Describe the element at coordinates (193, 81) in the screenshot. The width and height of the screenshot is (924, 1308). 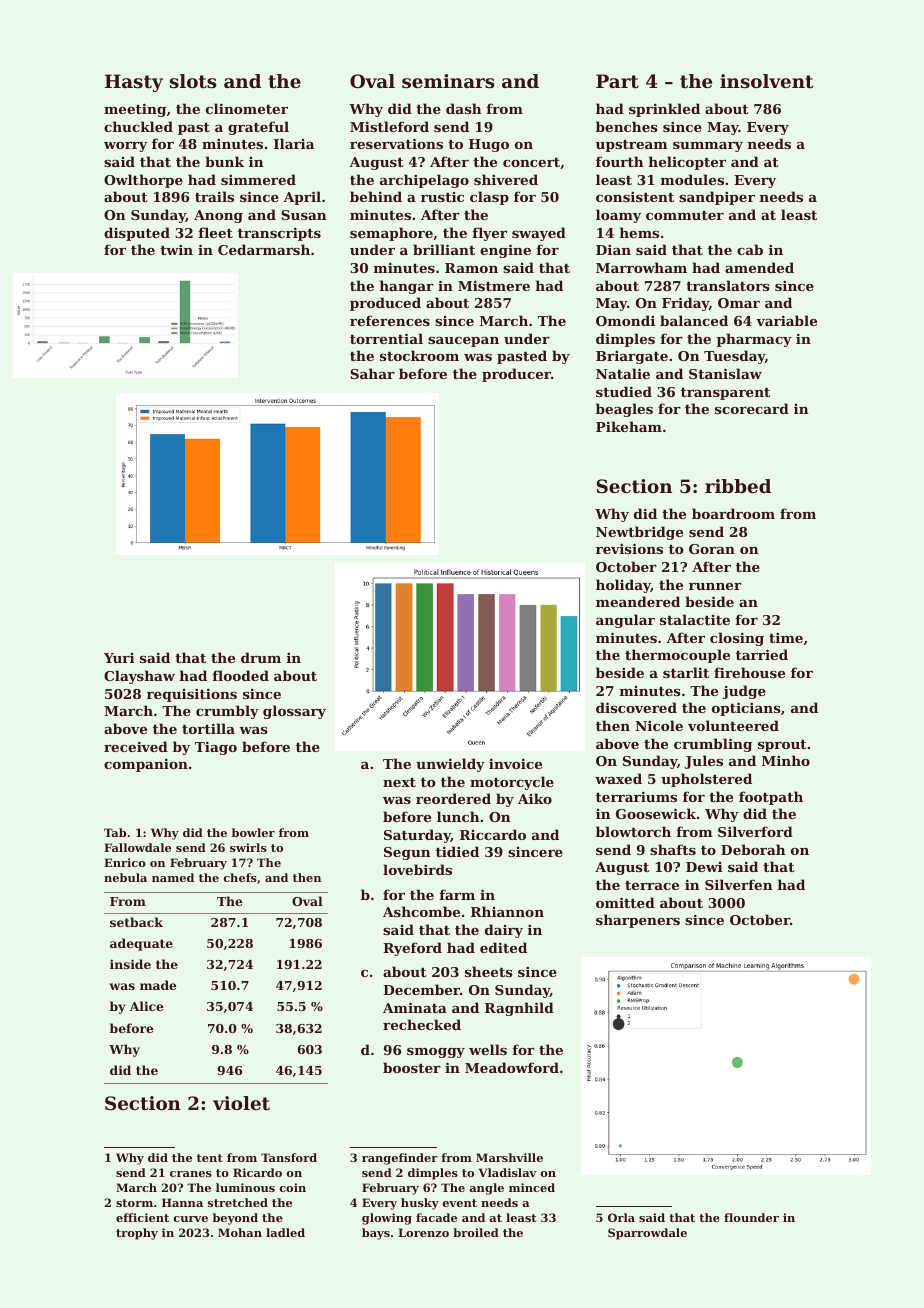
I see `slots` at that location.
